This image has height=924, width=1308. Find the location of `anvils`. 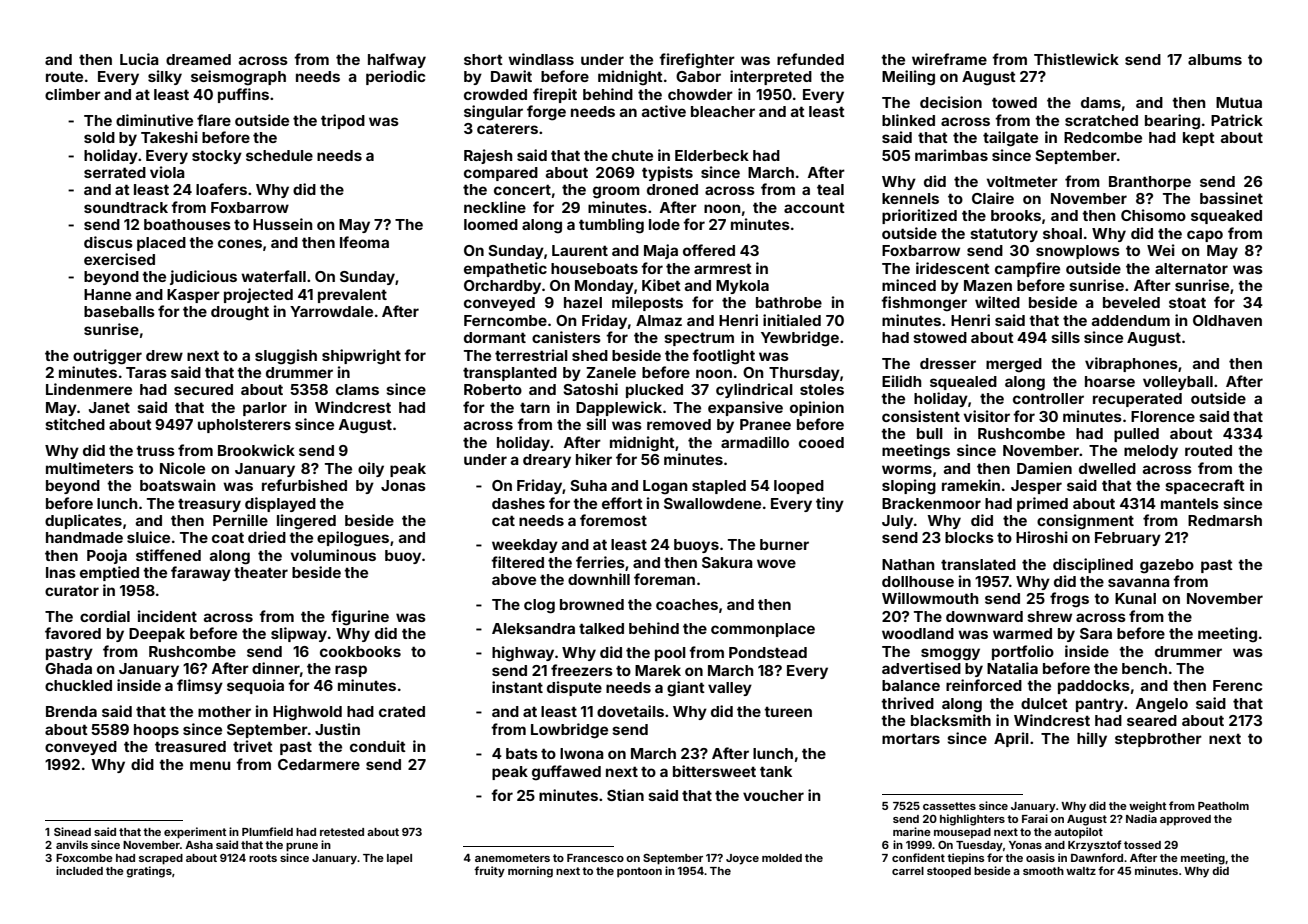

anvils is located at coordinates (72, 844).
